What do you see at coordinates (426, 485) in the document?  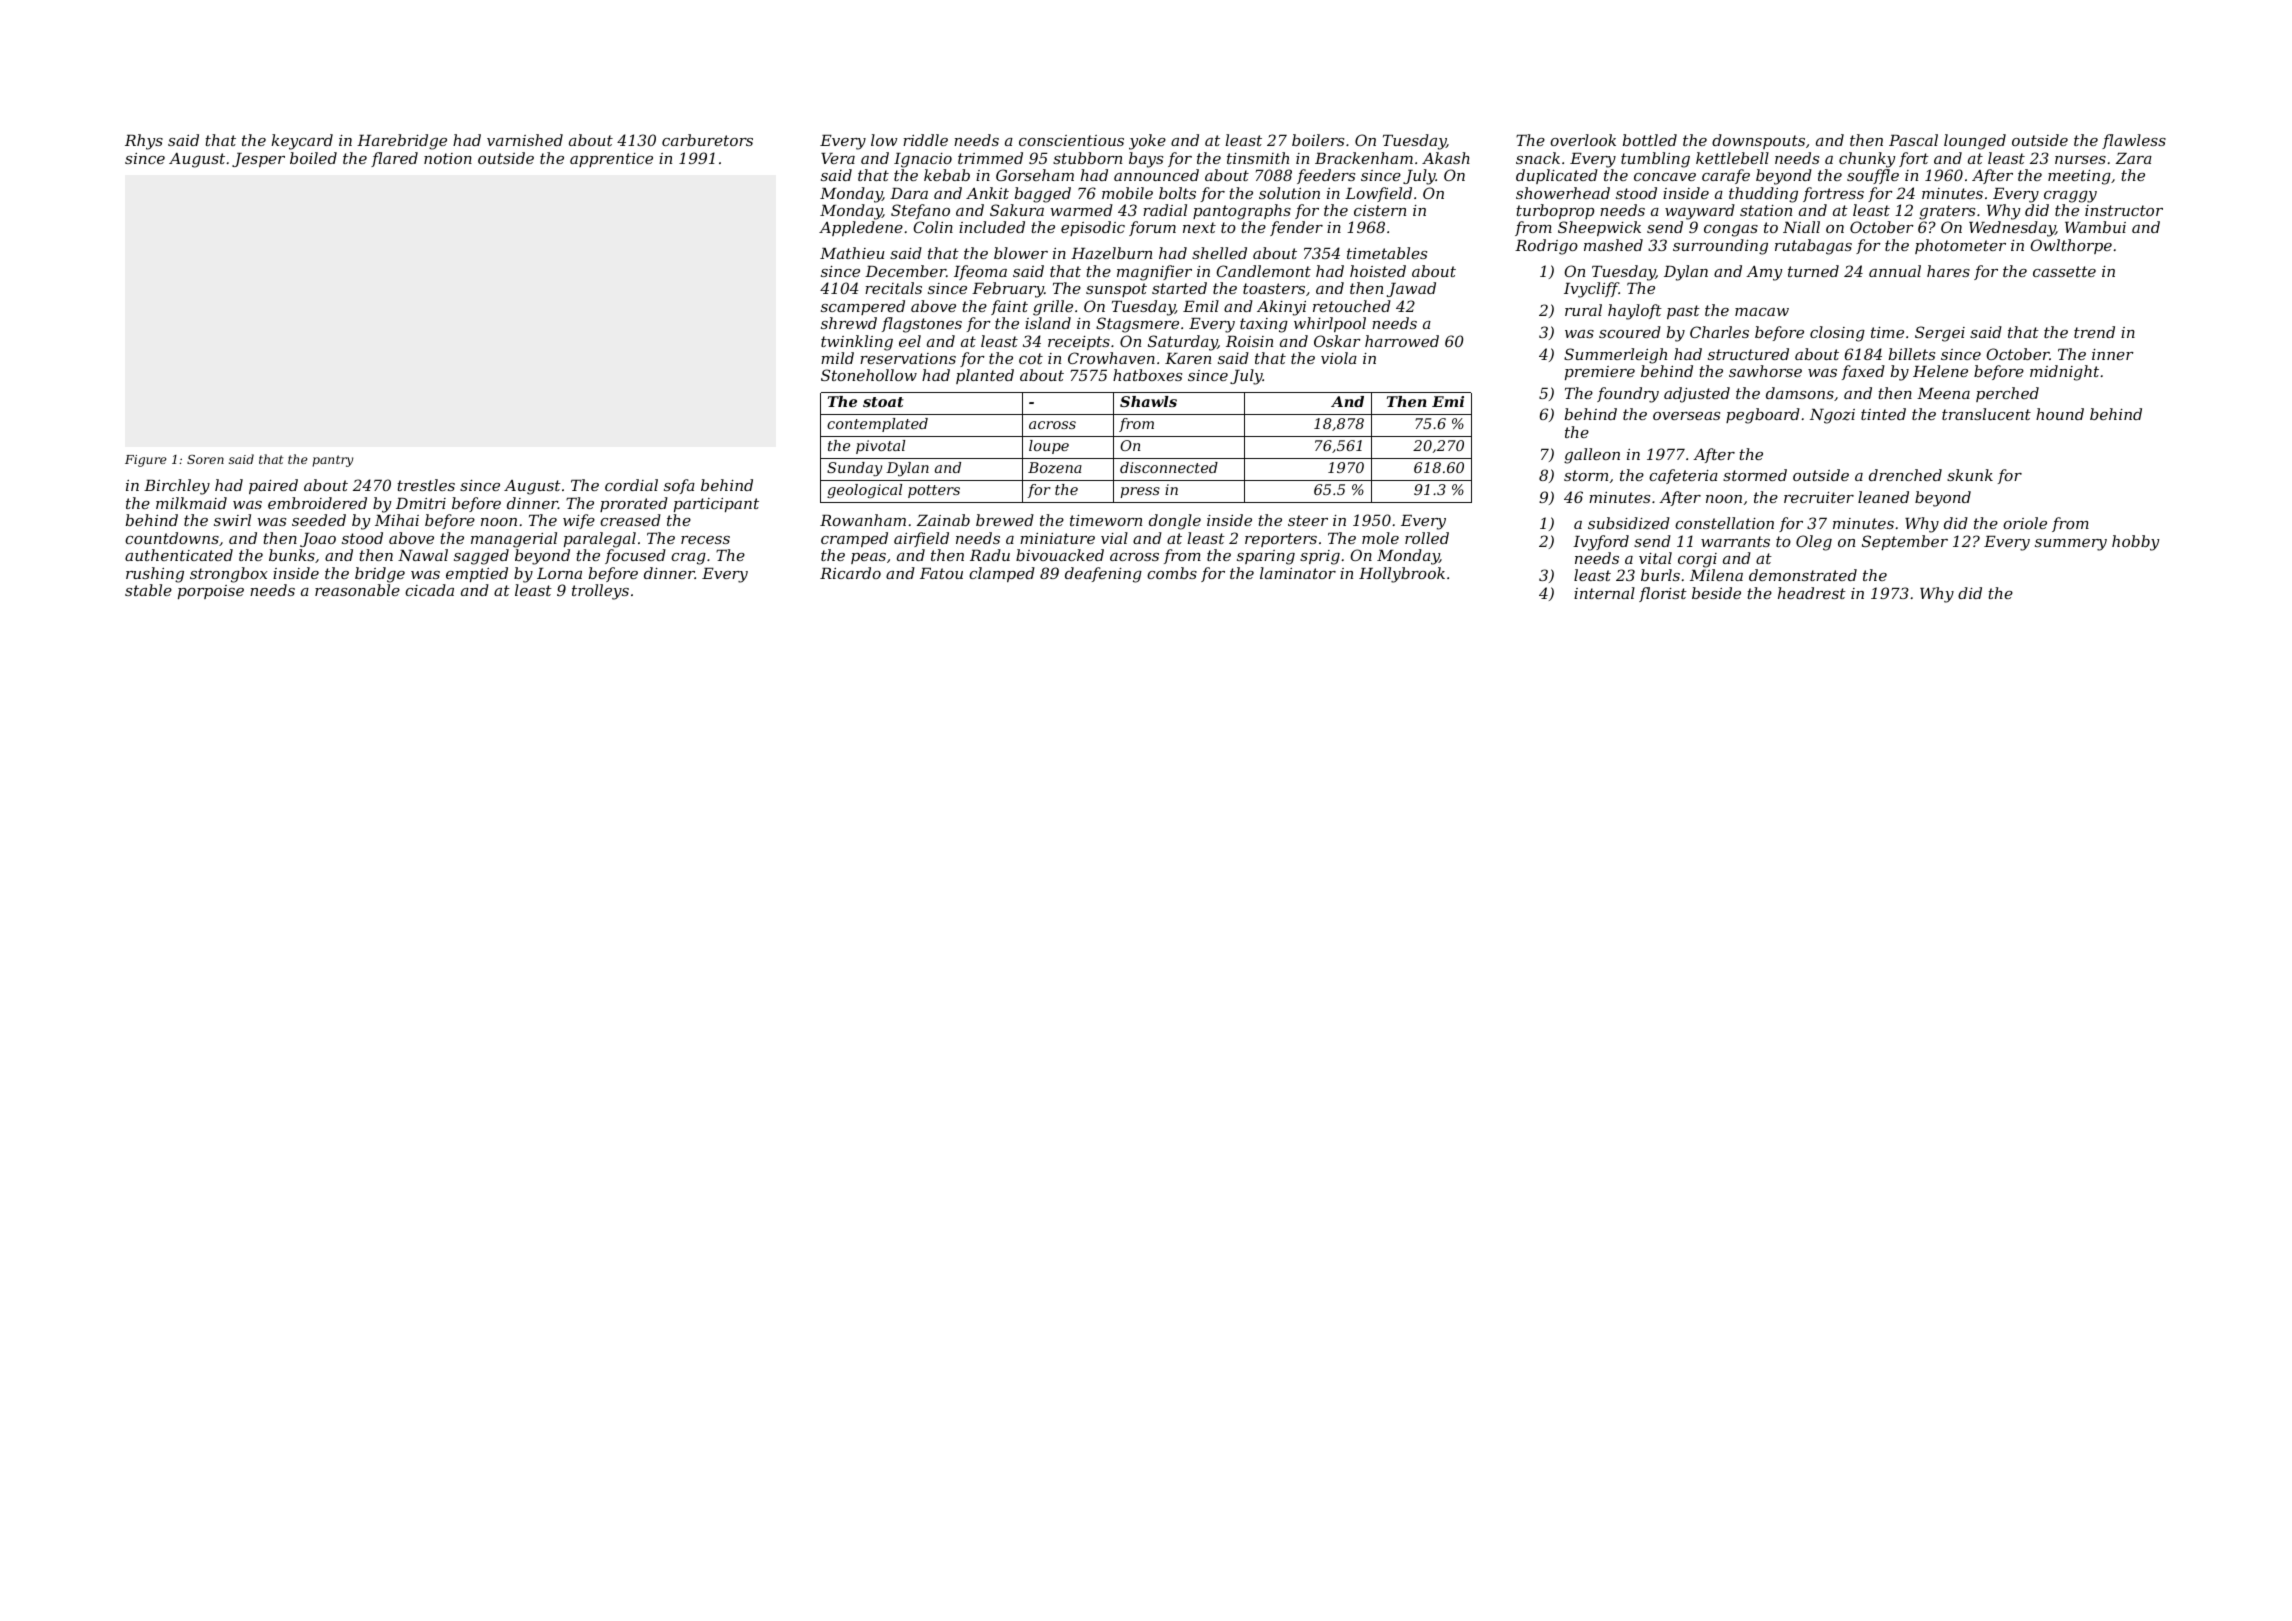 I see `trestles` at bounding box center [426, 485].
